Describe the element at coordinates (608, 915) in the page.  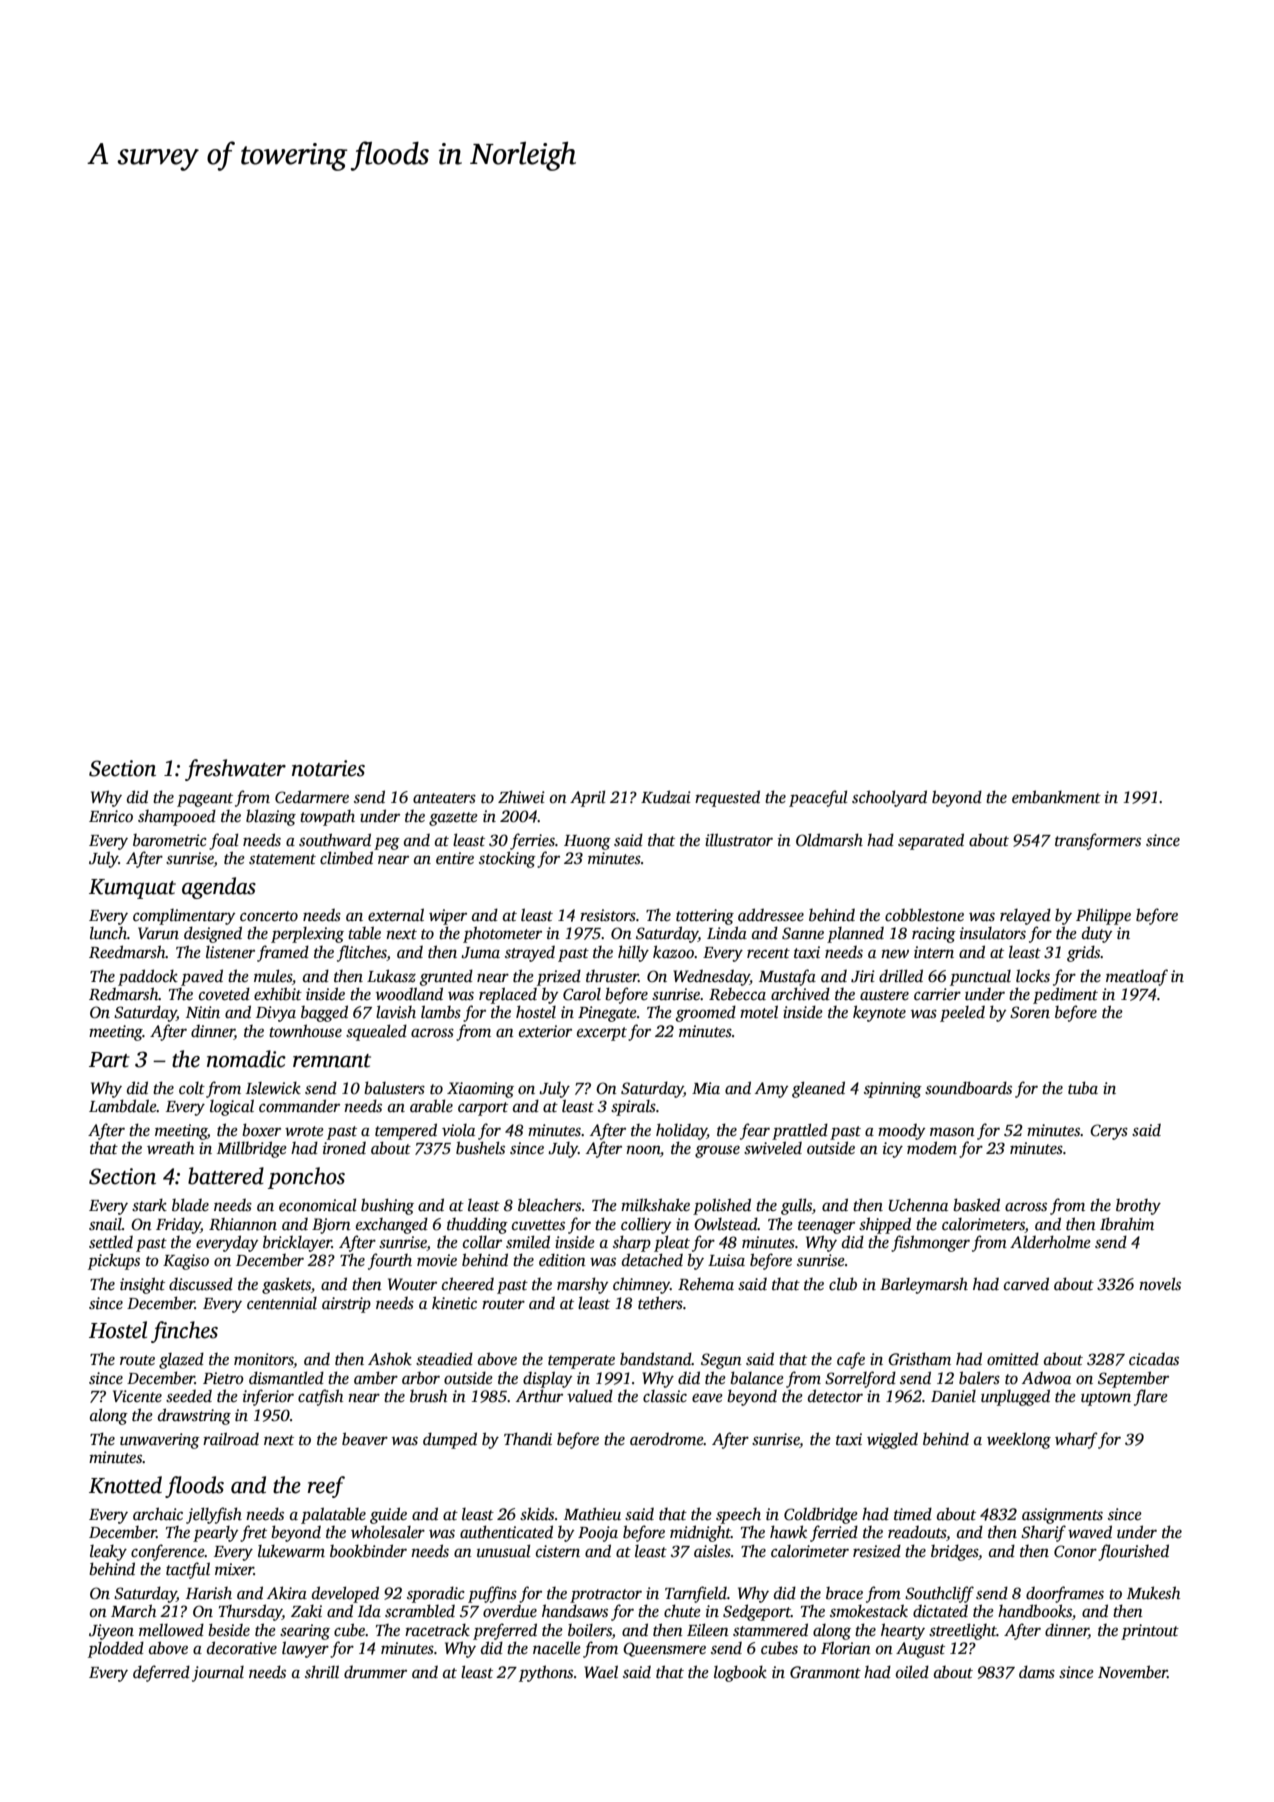
I see `resistors` at that location.
